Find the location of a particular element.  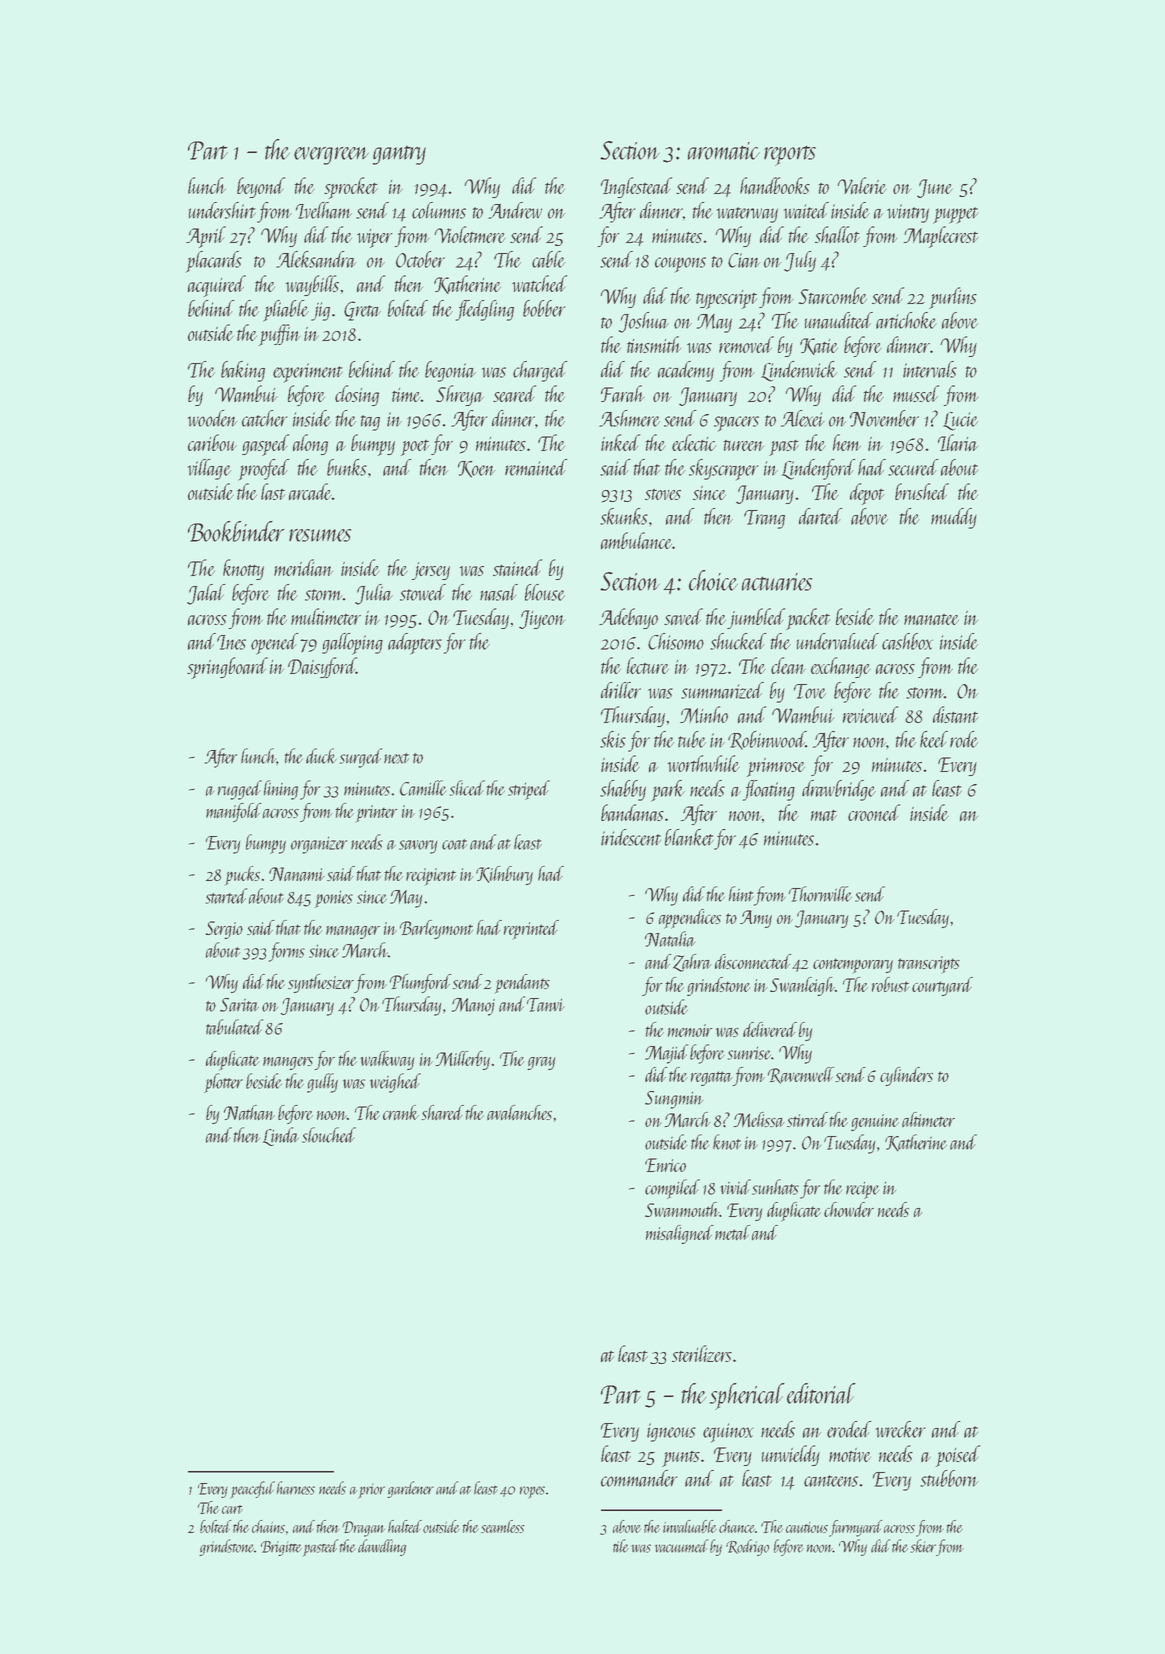

pendants is located at coordinates (522, 984).
